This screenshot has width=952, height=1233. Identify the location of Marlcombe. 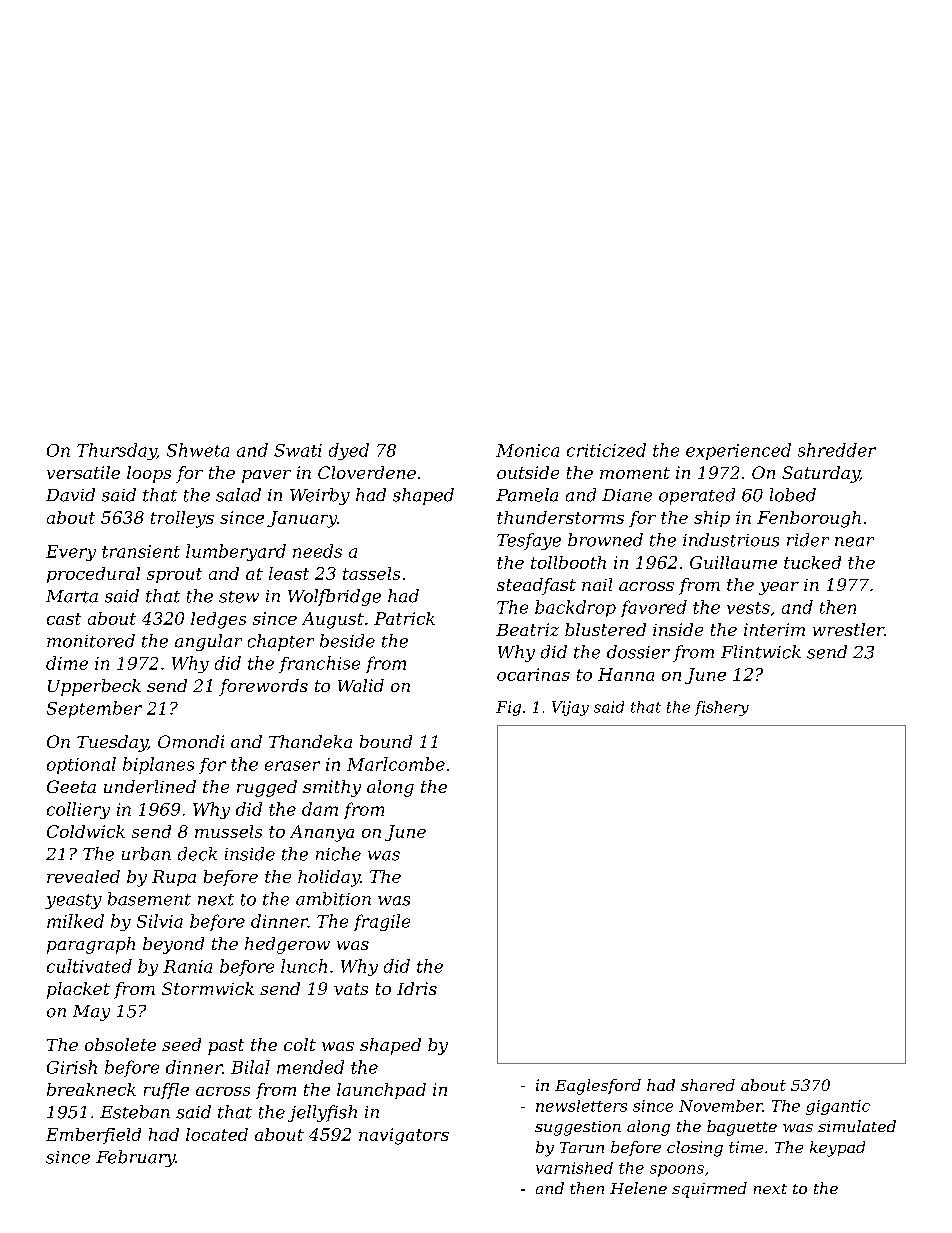
(396, 764).
